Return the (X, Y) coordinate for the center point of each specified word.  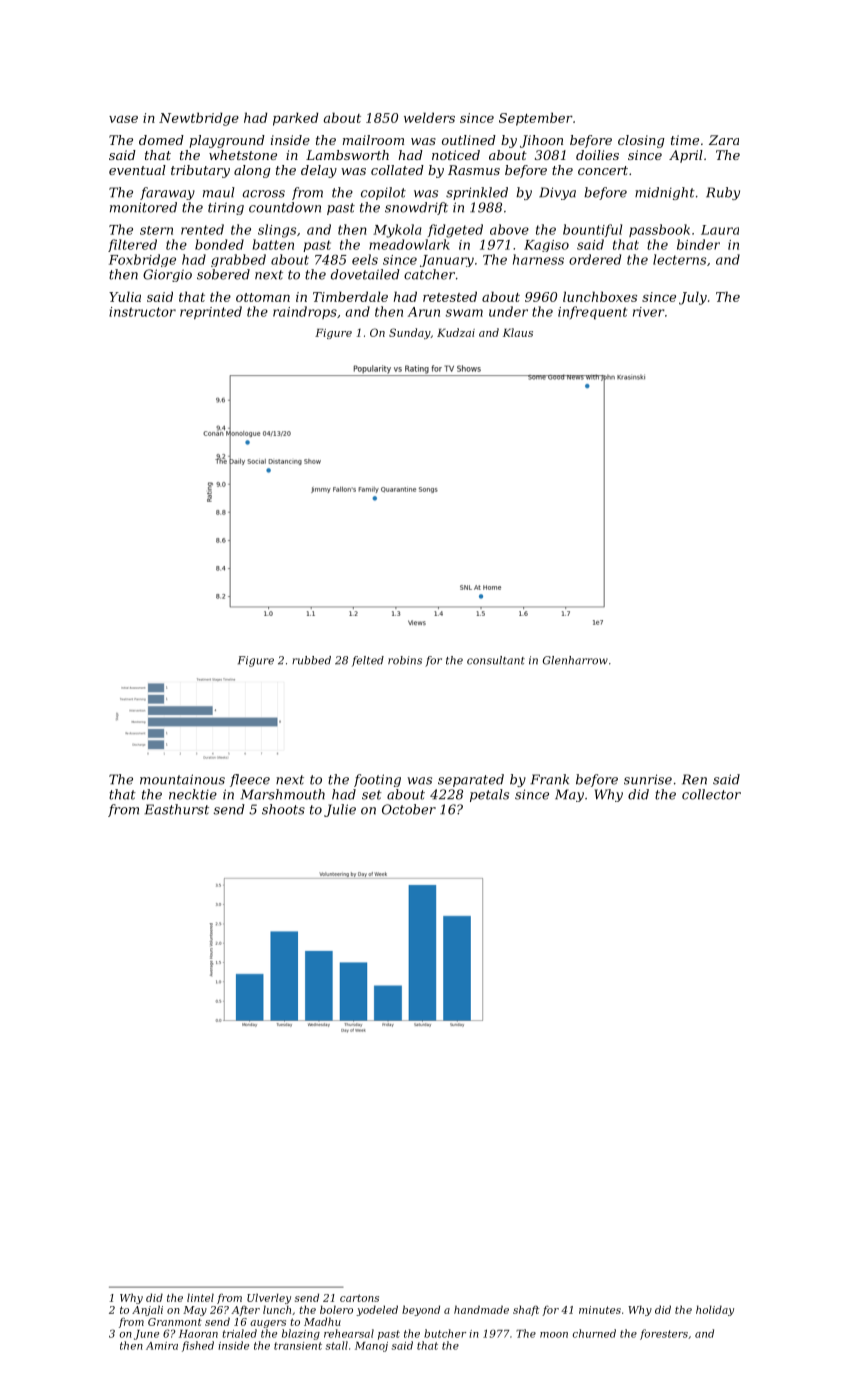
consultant (496, 660)
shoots (283, 809)
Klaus (518, 332)
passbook (659, 230)
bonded (219, 244)
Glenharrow (575, 660)
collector (711, 794)
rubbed (311, 660)
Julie (340, 810)
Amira (162, 1346)
